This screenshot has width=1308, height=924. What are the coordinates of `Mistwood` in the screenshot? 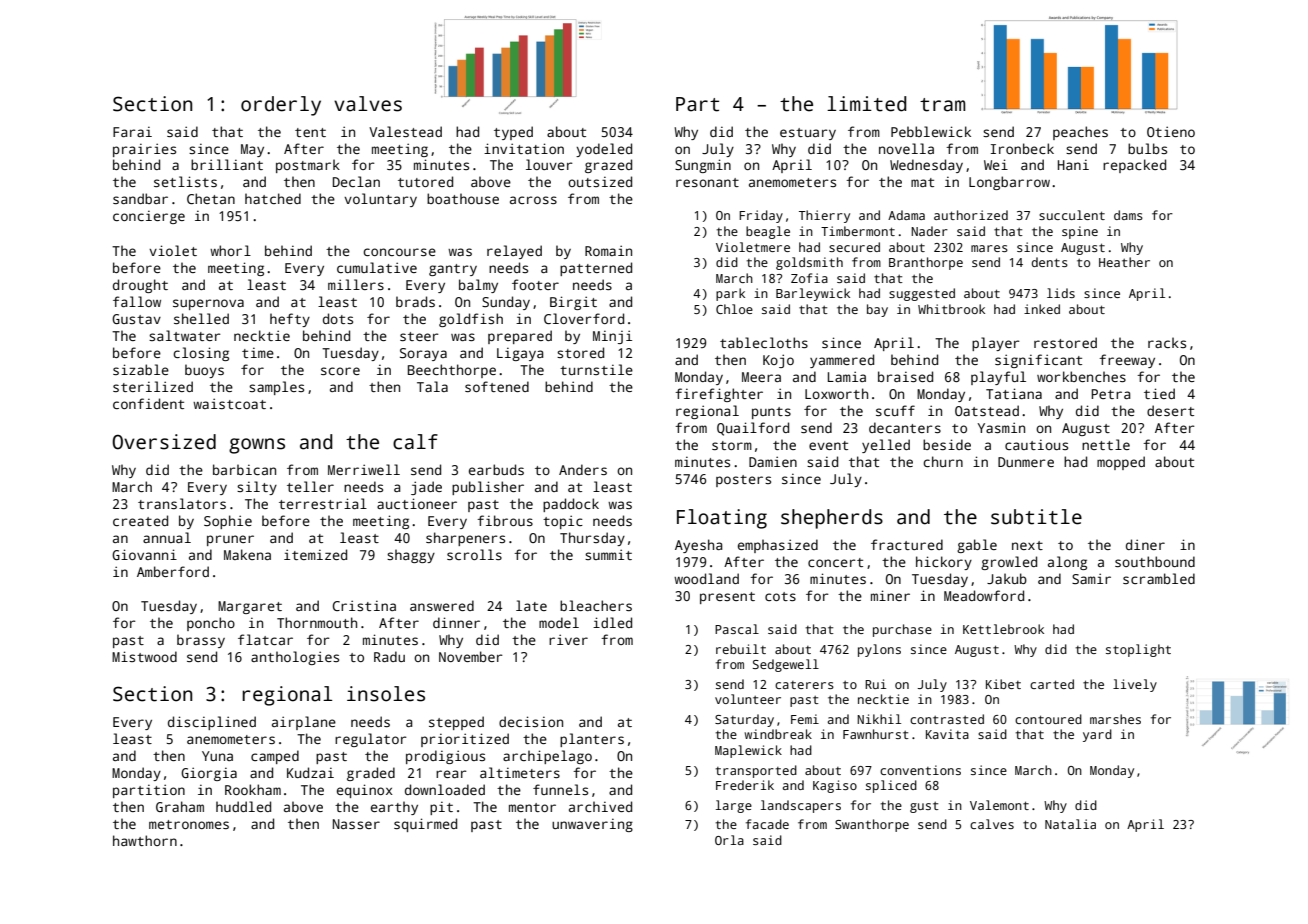 It's located at (144, 656).
